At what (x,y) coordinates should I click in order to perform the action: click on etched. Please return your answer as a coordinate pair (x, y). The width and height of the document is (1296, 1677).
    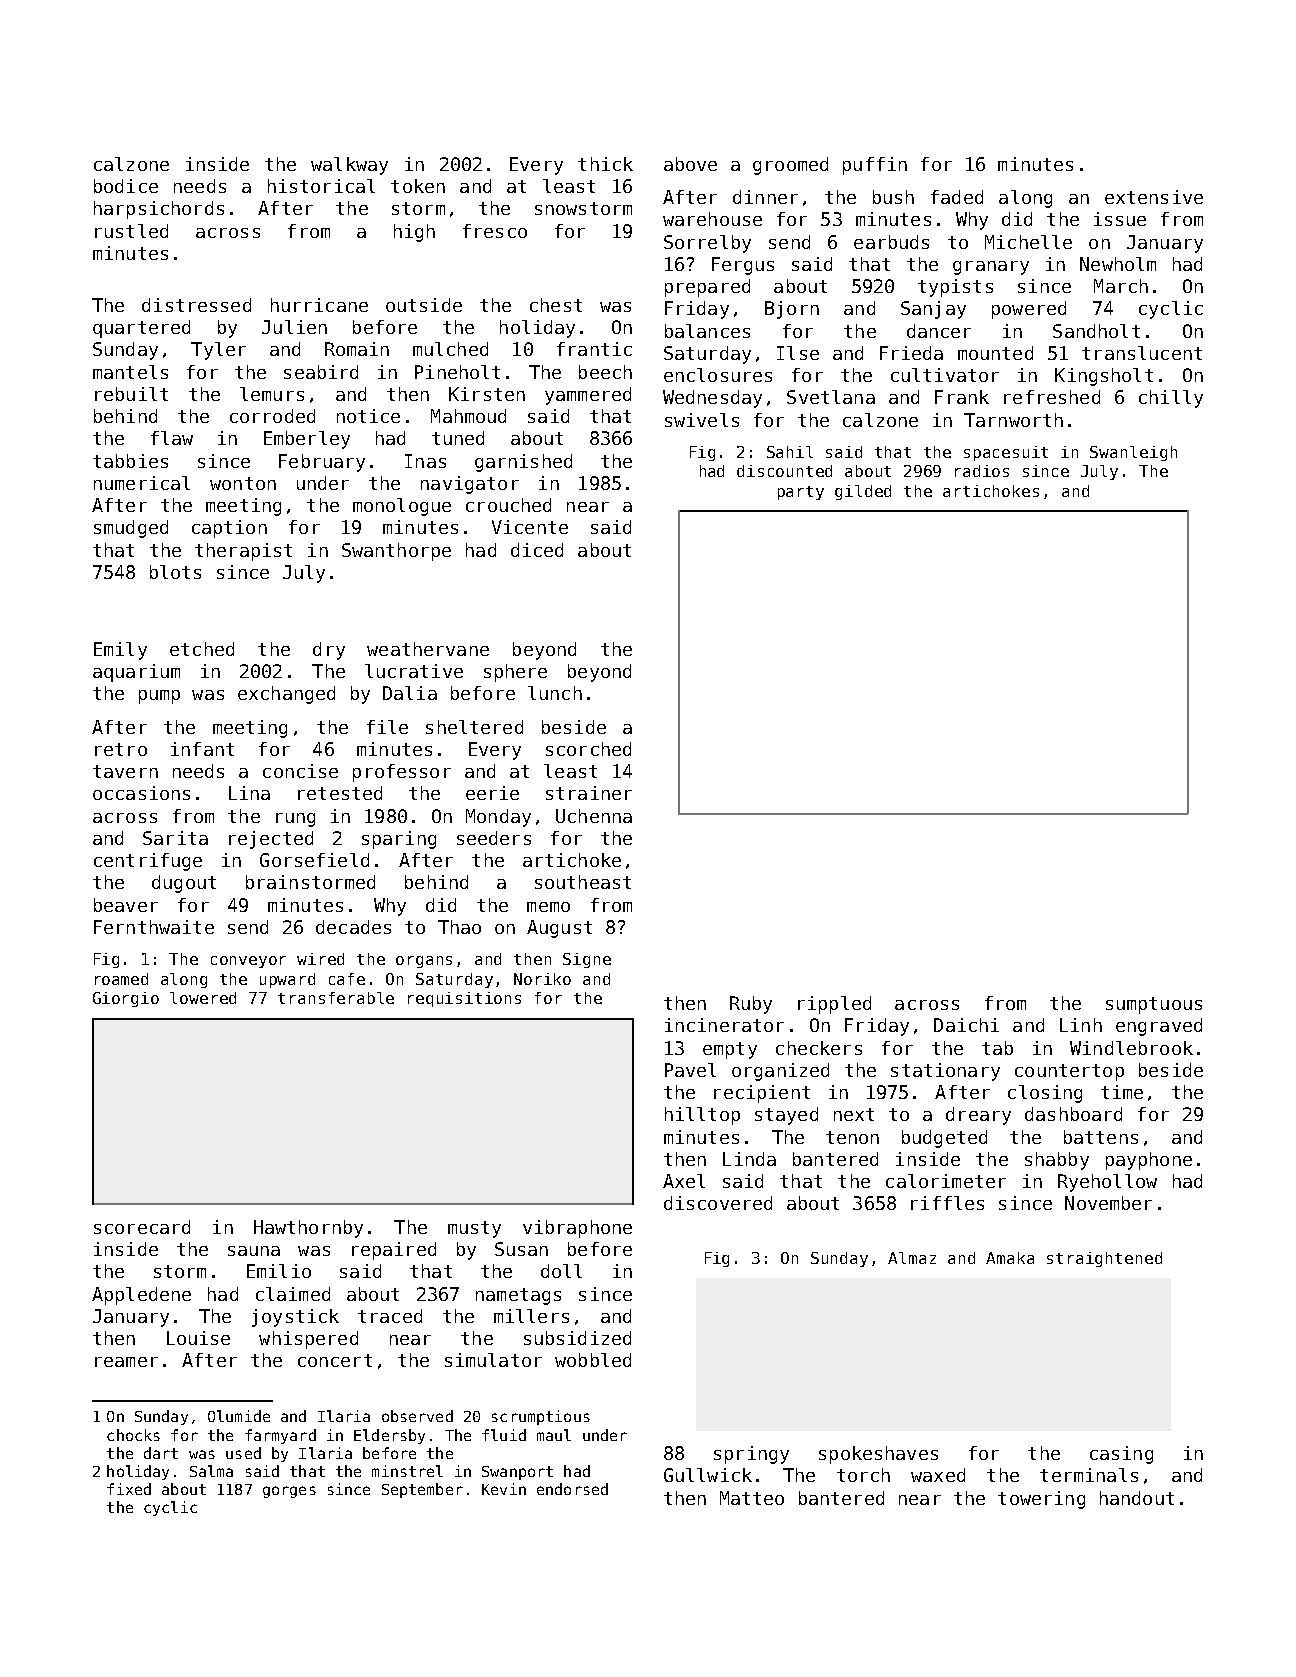
    Looking at the image, I should click on (202, 649).
